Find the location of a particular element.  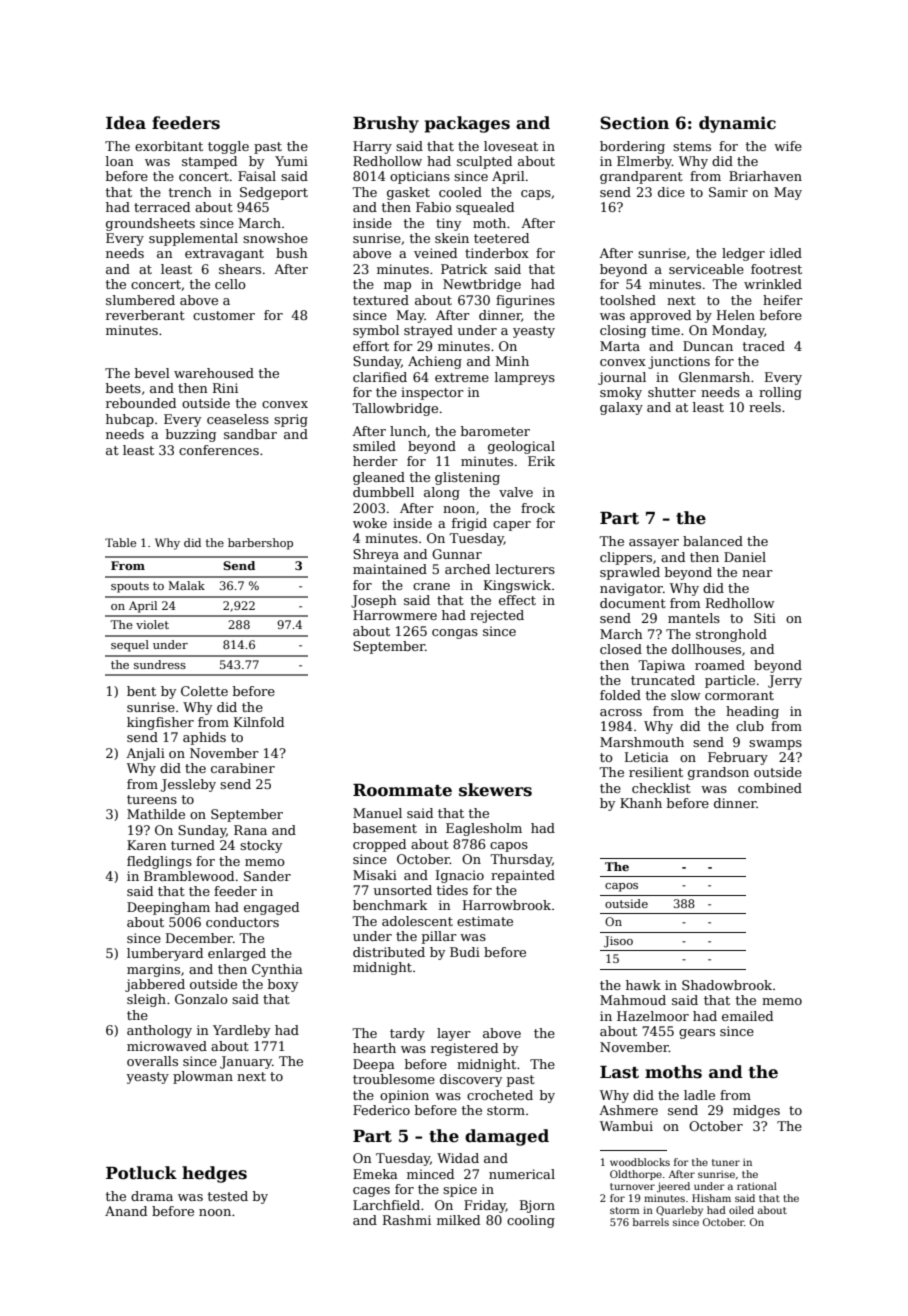

Rashmi is located at coordinates (407, 1220).
